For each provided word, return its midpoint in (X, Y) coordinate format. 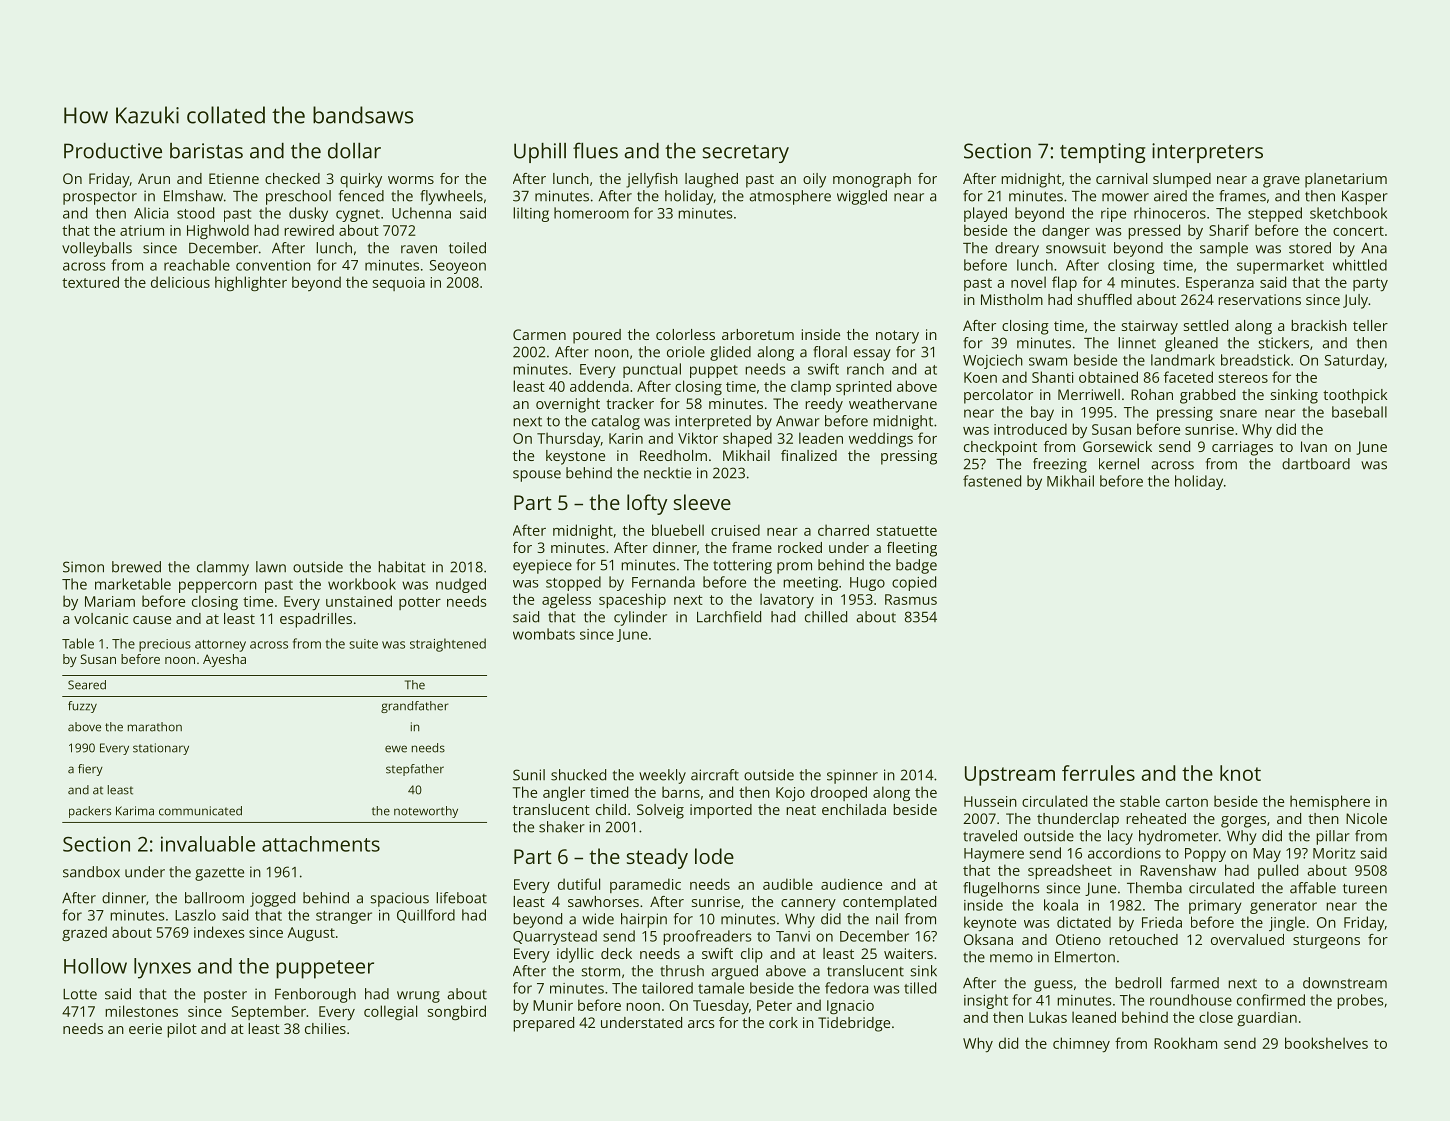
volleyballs (97, 249)
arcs (701, 1024)
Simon (83, 567)
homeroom (591, 213)
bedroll (1138, 983)
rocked (800, 547)
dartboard (1316, 464)
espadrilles (316, 620)
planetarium (1346, 180)
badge (916, 566)
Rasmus (911, 599)
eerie (145, 1028)
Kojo (790, 794)
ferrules (1098, 773)
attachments (321, 844)
